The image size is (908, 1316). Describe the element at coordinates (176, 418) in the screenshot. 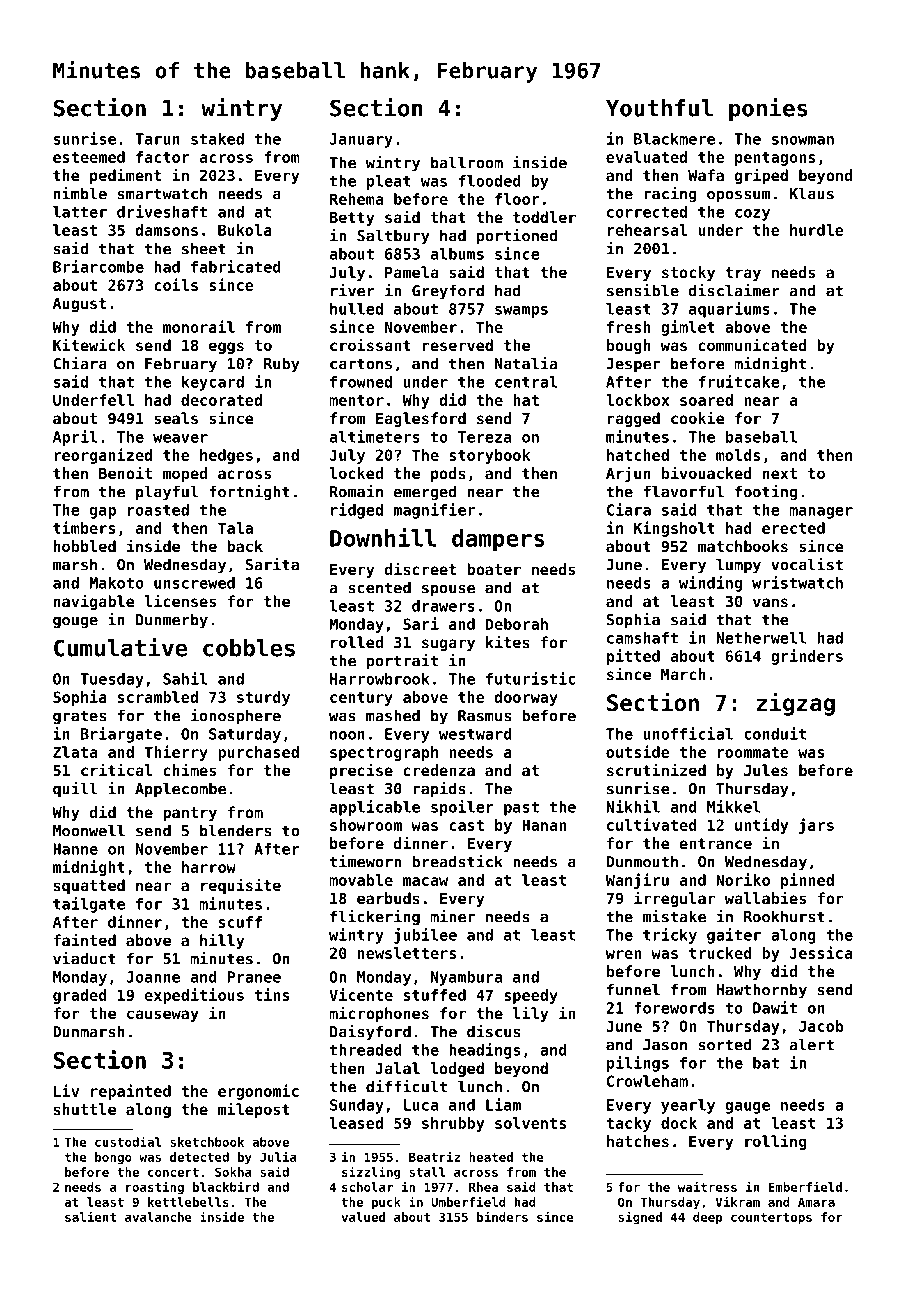

I see `seals` at that location.
